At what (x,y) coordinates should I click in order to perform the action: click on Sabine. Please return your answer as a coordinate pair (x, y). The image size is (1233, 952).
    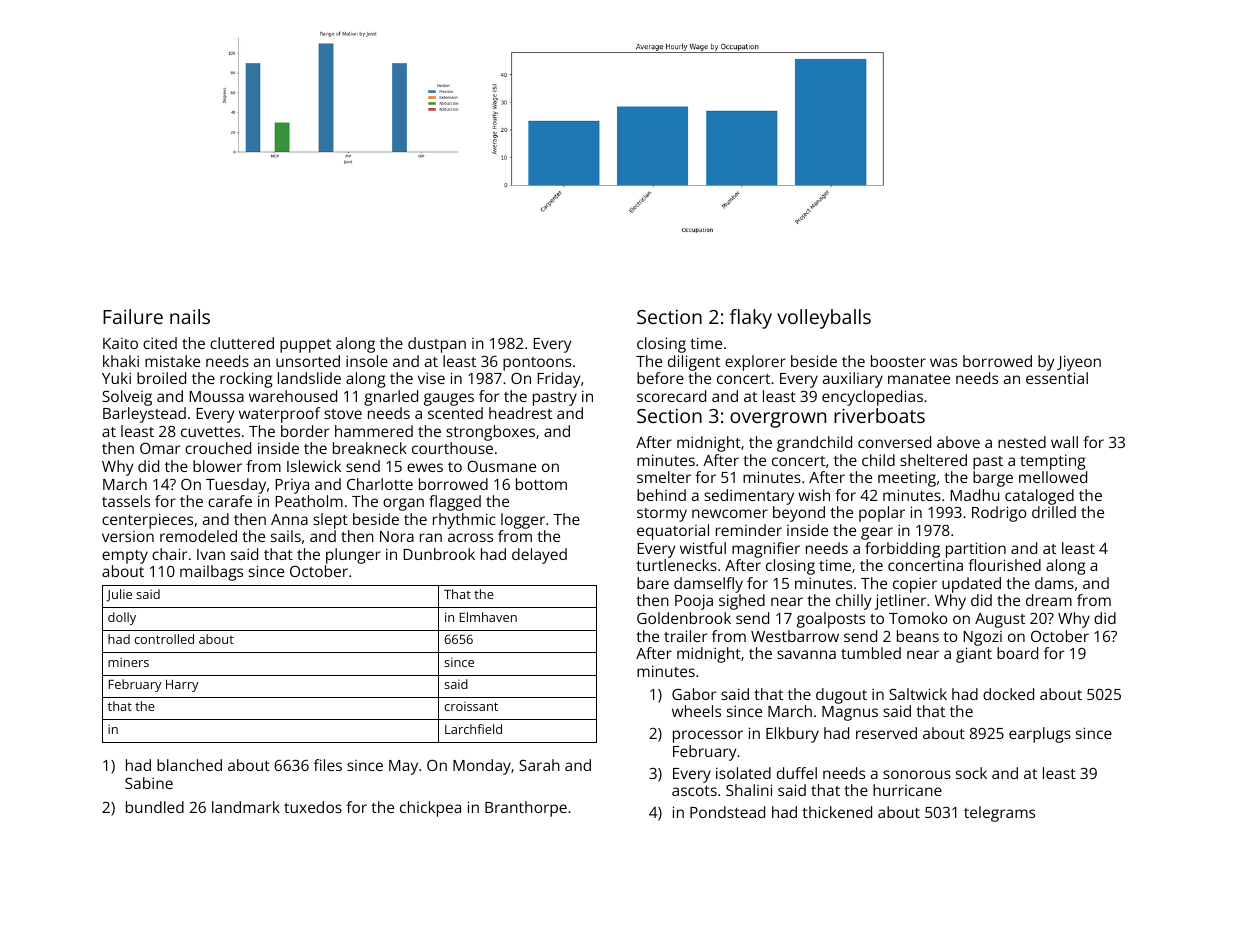
    Looking at the image, I should click on (149, 783).
